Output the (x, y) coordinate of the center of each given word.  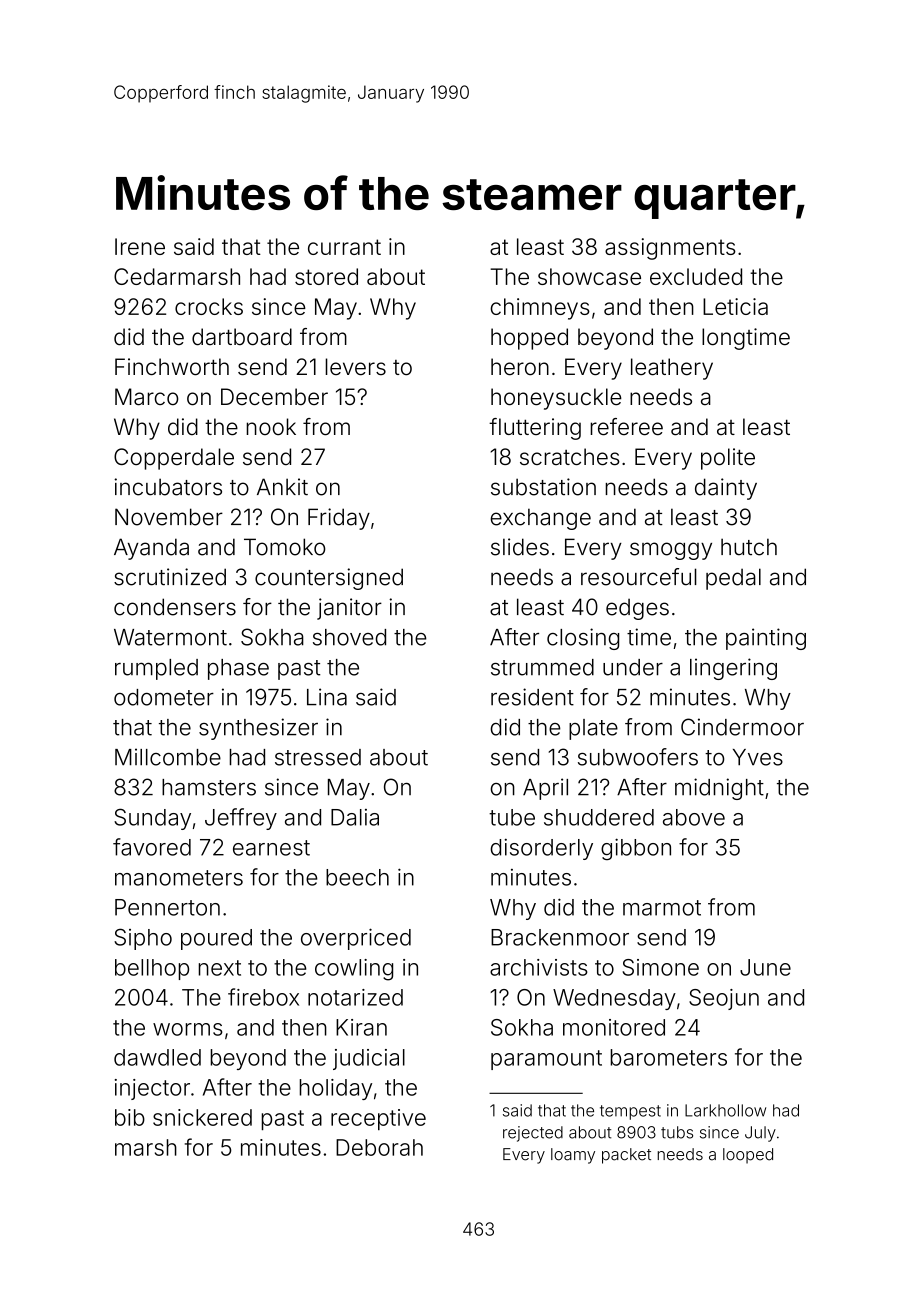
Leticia (735, 306)
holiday (336, 1089)
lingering (733, 669)
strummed (542, 667)
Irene (140, 246)
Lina (327, 697)
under (633, 667)
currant (344, 247)
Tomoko (285, 547)
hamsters (209, 787)
